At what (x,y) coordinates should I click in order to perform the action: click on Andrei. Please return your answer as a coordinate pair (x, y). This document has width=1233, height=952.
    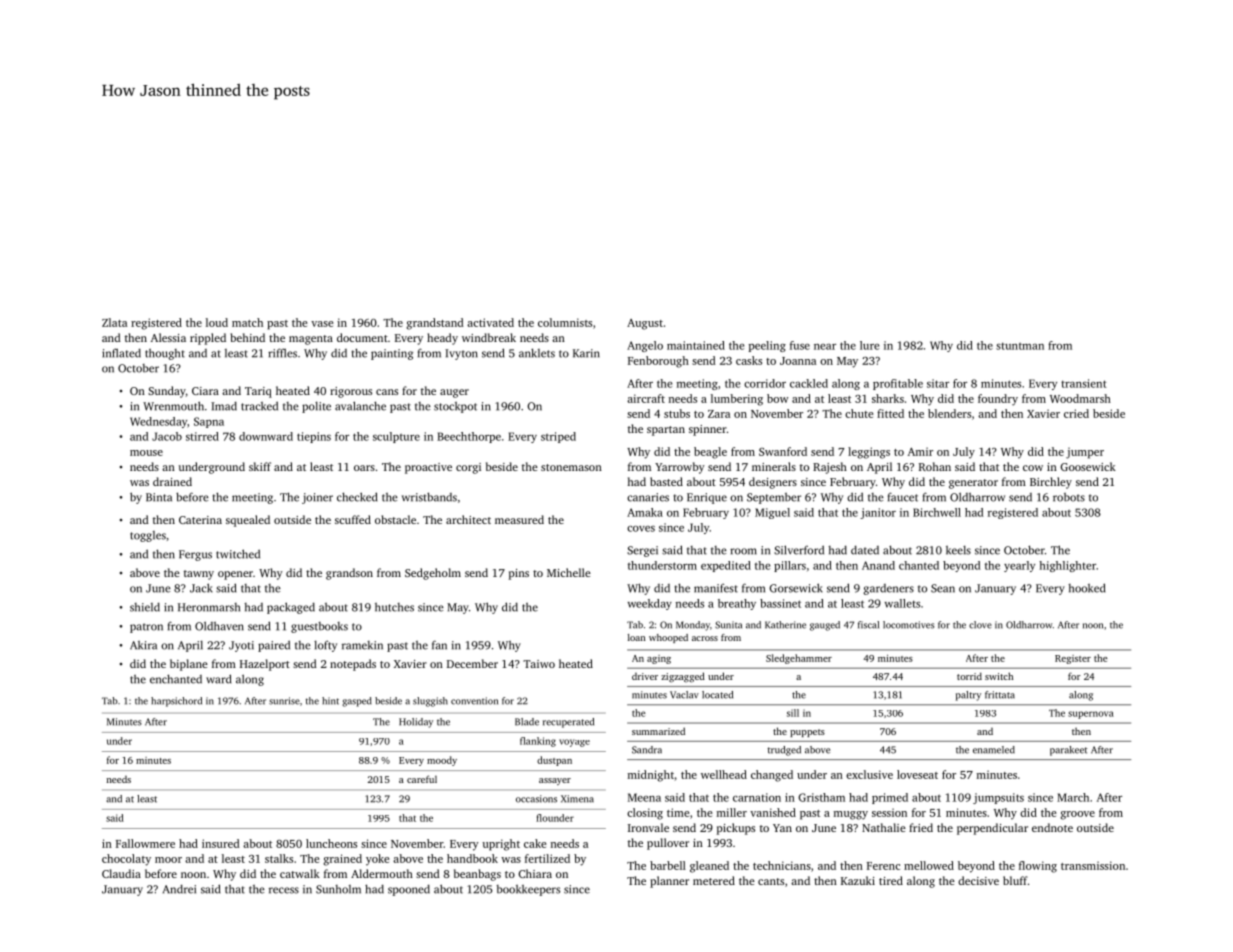
    Looking at the image, I should click on (179, 889).
